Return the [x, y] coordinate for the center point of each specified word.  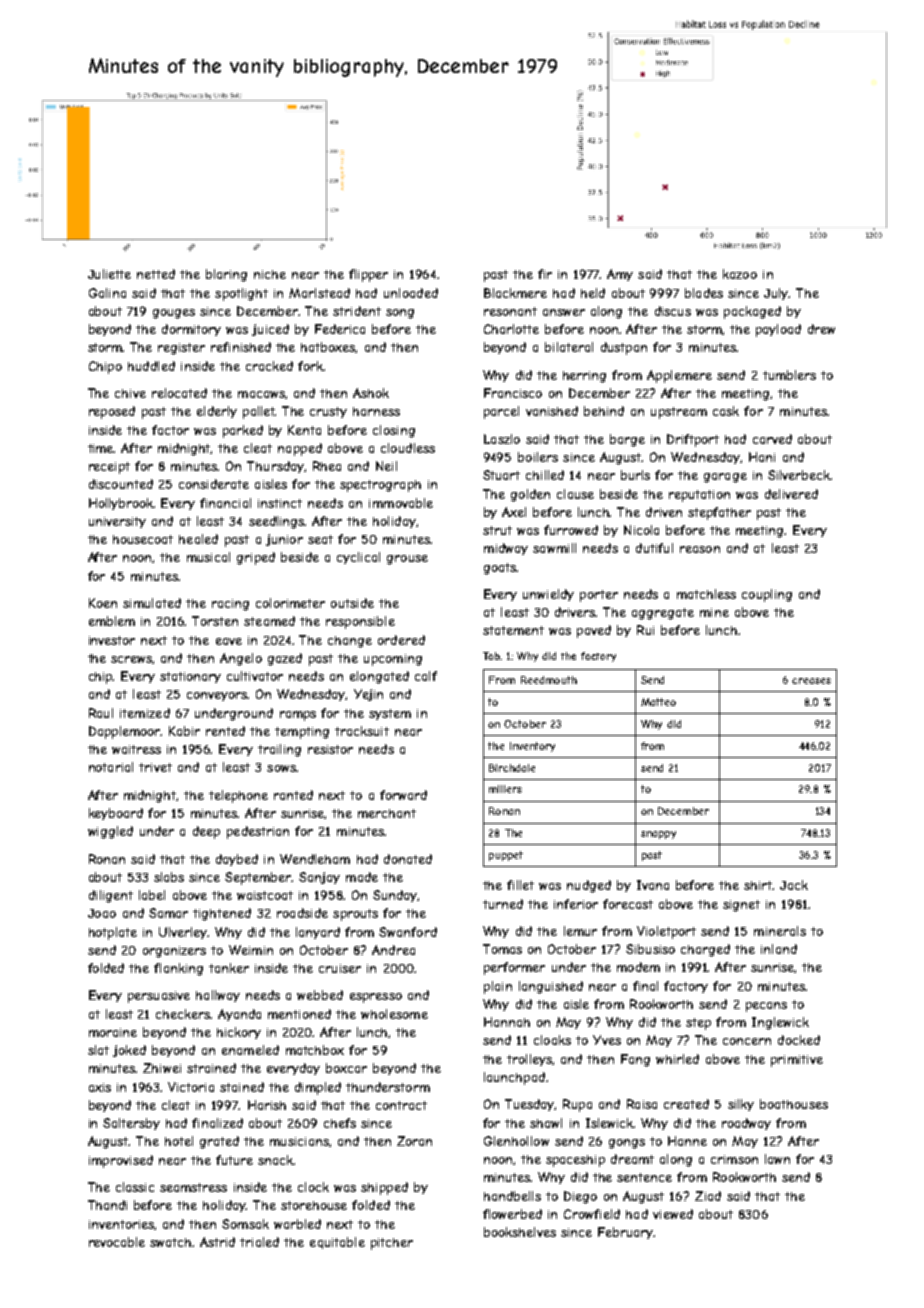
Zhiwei [162, 1068]
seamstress [193, 1187]
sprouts [355, 915]
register [181, 349]
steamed [269, 621]
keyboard [116, 814]
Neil [386, 466]
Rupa [577, 1105]
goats [500, 569]
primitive [797, 1061]
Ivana [653, 885]
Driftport [693, 440]
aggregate [663, 614]
